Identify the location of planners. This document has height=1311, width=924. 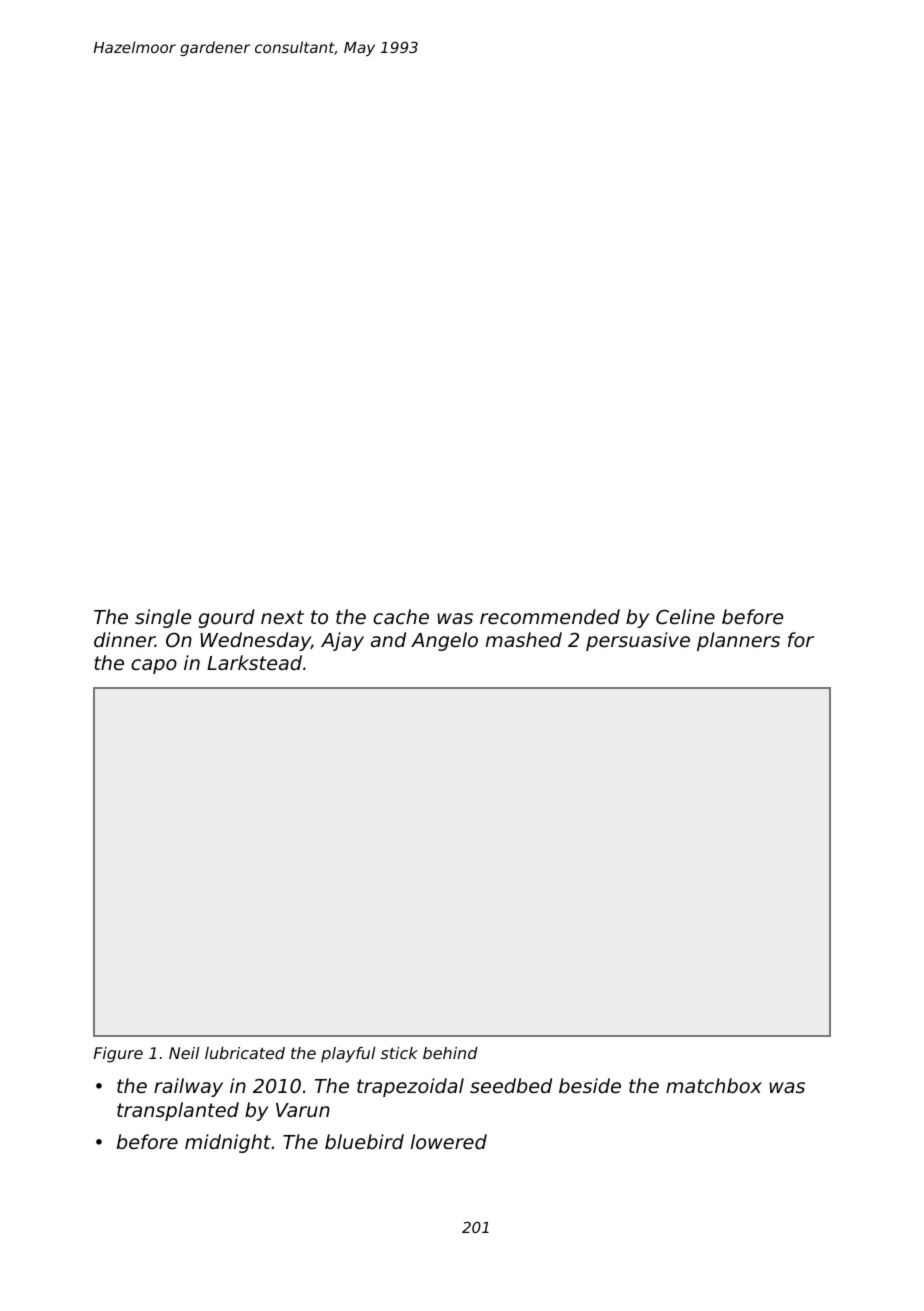
(738, 641).
